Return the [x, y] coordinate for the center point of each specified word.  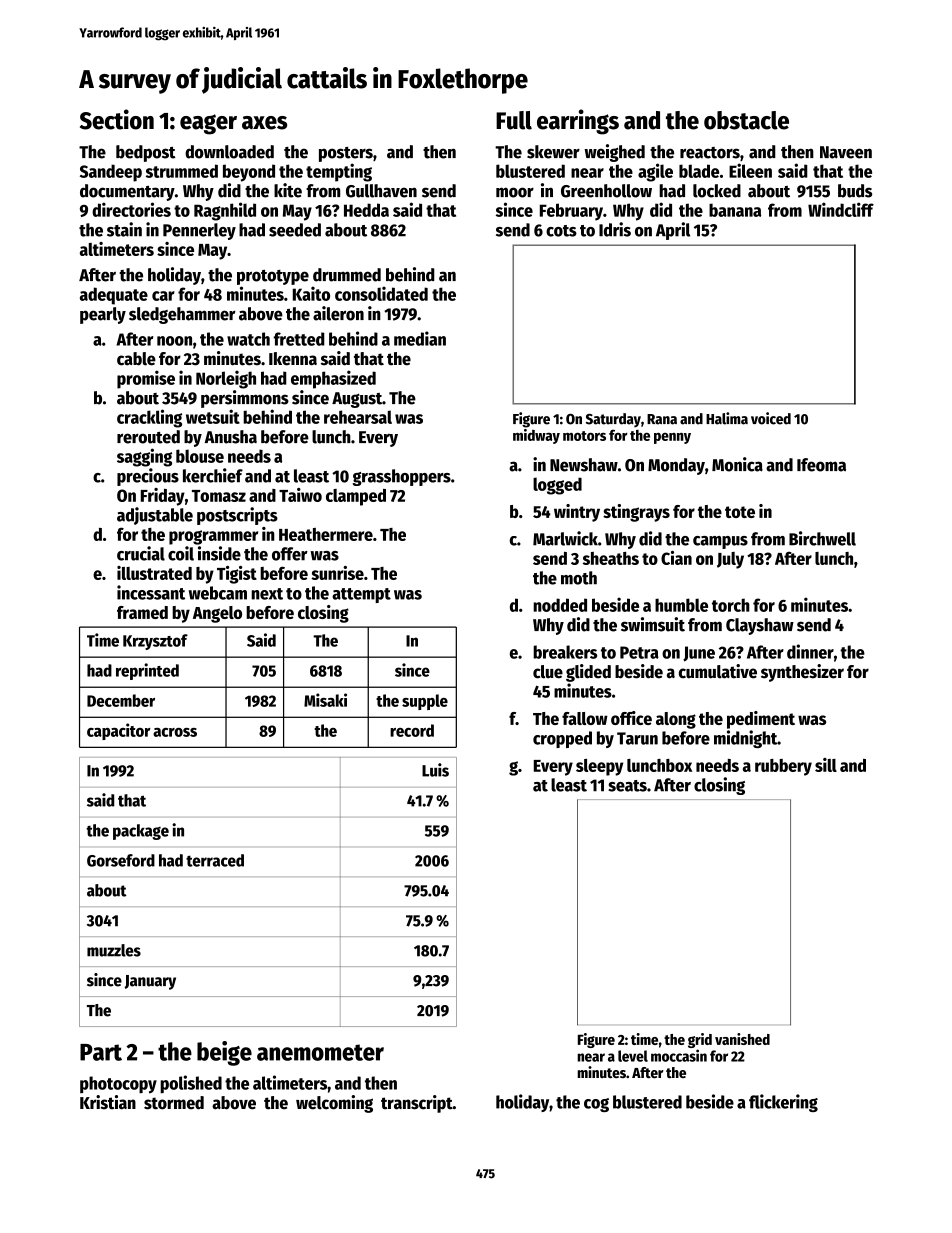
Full [514, 120]
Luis [435, 770]
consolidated [381, 293]
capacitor [119, 731]
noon [174, 341]
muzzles [114, 950]
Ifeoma [821, 465]
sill [826, 765]
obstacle [746, 120]
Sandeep [111, 173]
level [633, 1056]
